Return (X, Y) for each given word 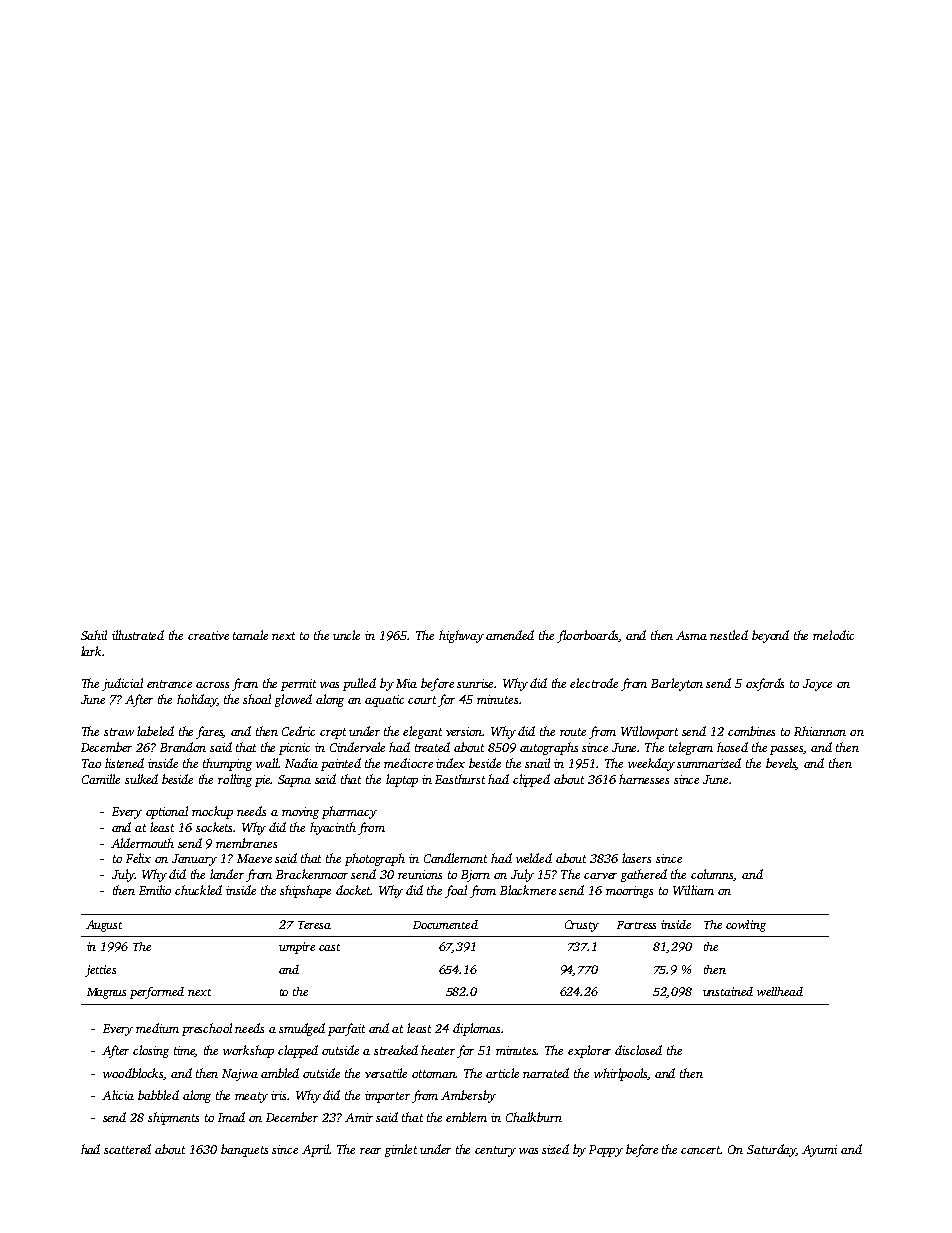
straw (119, 732)
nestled (729, 635)
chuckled (198, 890)
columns (712, 875)
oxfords (765, 684)
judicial (122, 684)
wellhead (780, 991)
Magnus (106, 993)
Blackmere (528, 890)
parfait (346, 1029)
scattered (127, 1149)
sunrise (476, 683)
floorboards (588, 636)
